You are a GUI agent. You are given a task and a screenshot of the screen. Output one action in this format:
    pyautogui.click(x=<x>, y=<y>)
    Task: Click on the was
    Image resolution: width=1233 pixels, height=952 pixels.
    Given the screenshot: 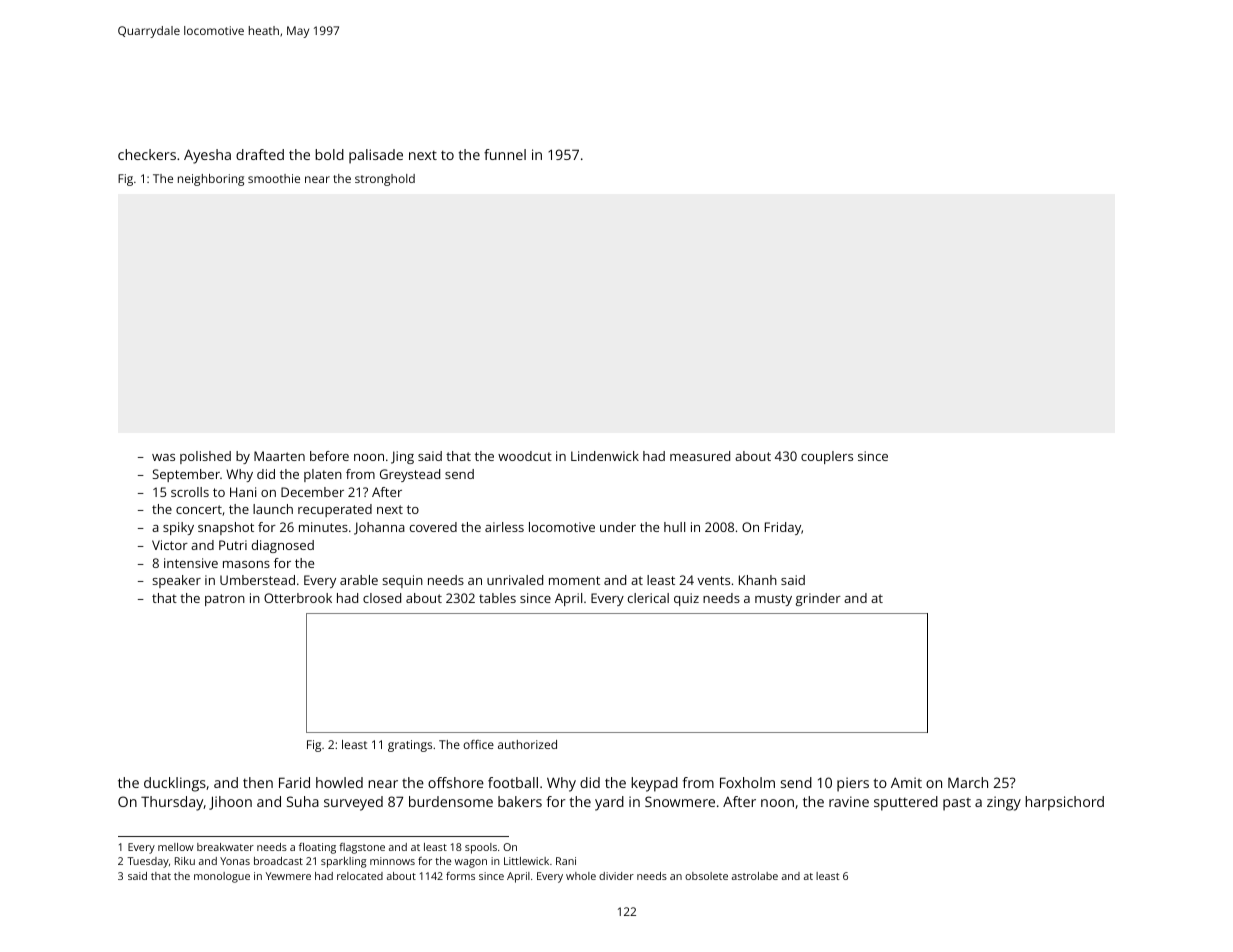 What is the action you would take?
    pyautogui.click(x=163, y=457)
